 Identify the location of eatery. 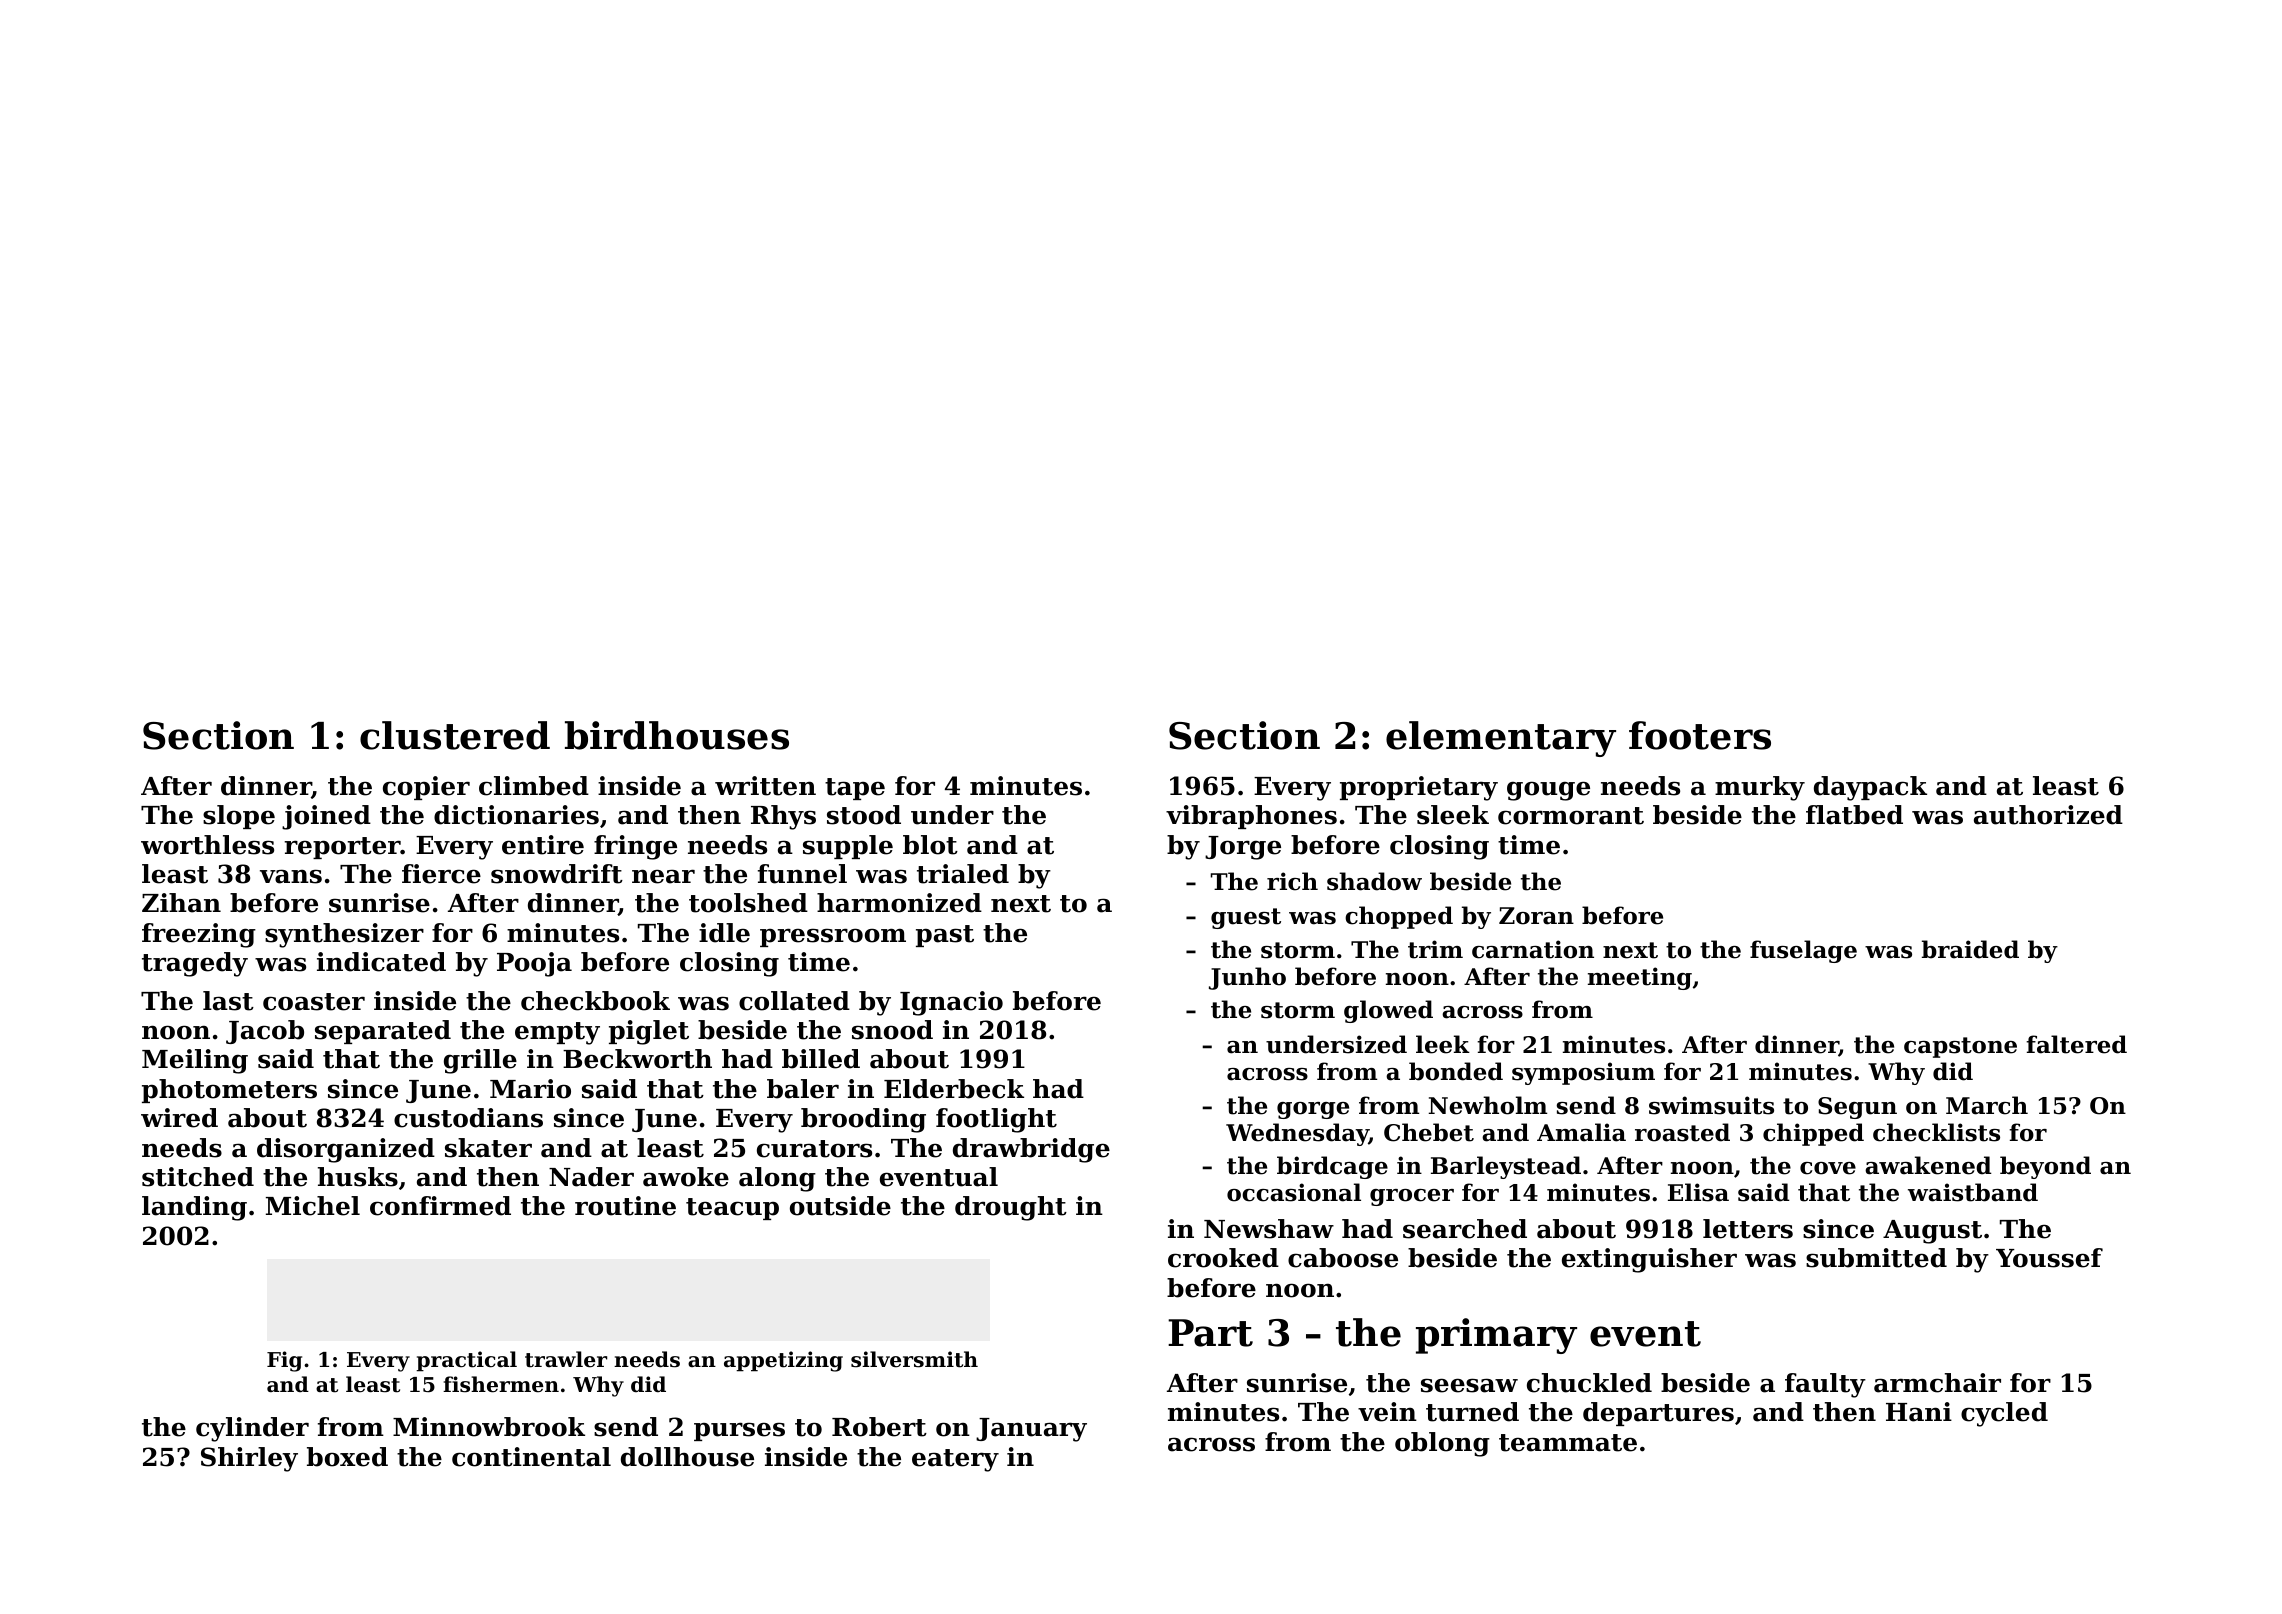
(955, 1460).
